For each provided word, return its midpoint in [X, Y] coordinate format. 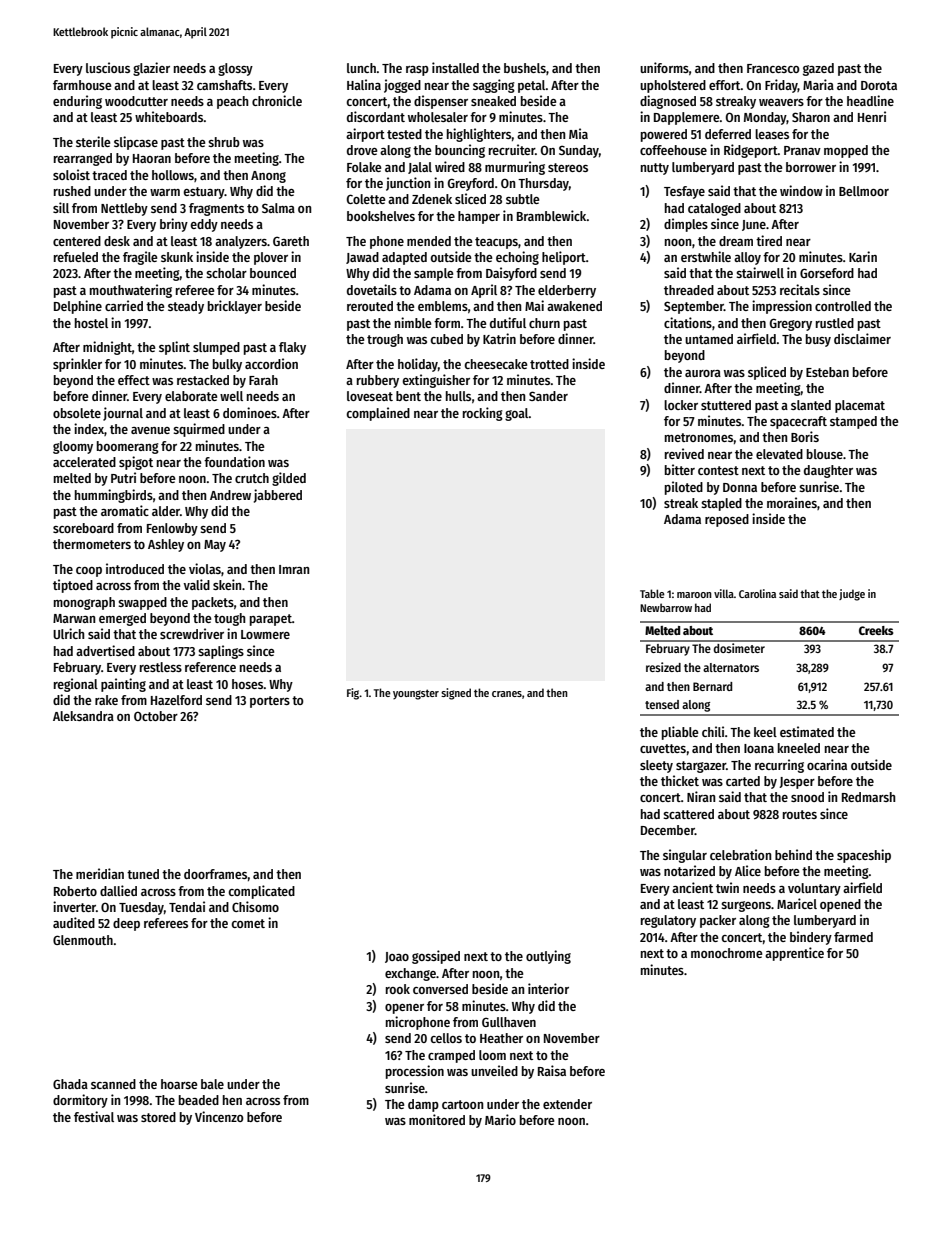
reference [210, 667]
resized [663, 667]
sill [61, 207]
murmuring [515, 168]
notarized [689, 870]
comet [248, 923]
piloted [684, 488]
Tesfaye [684, 192]
